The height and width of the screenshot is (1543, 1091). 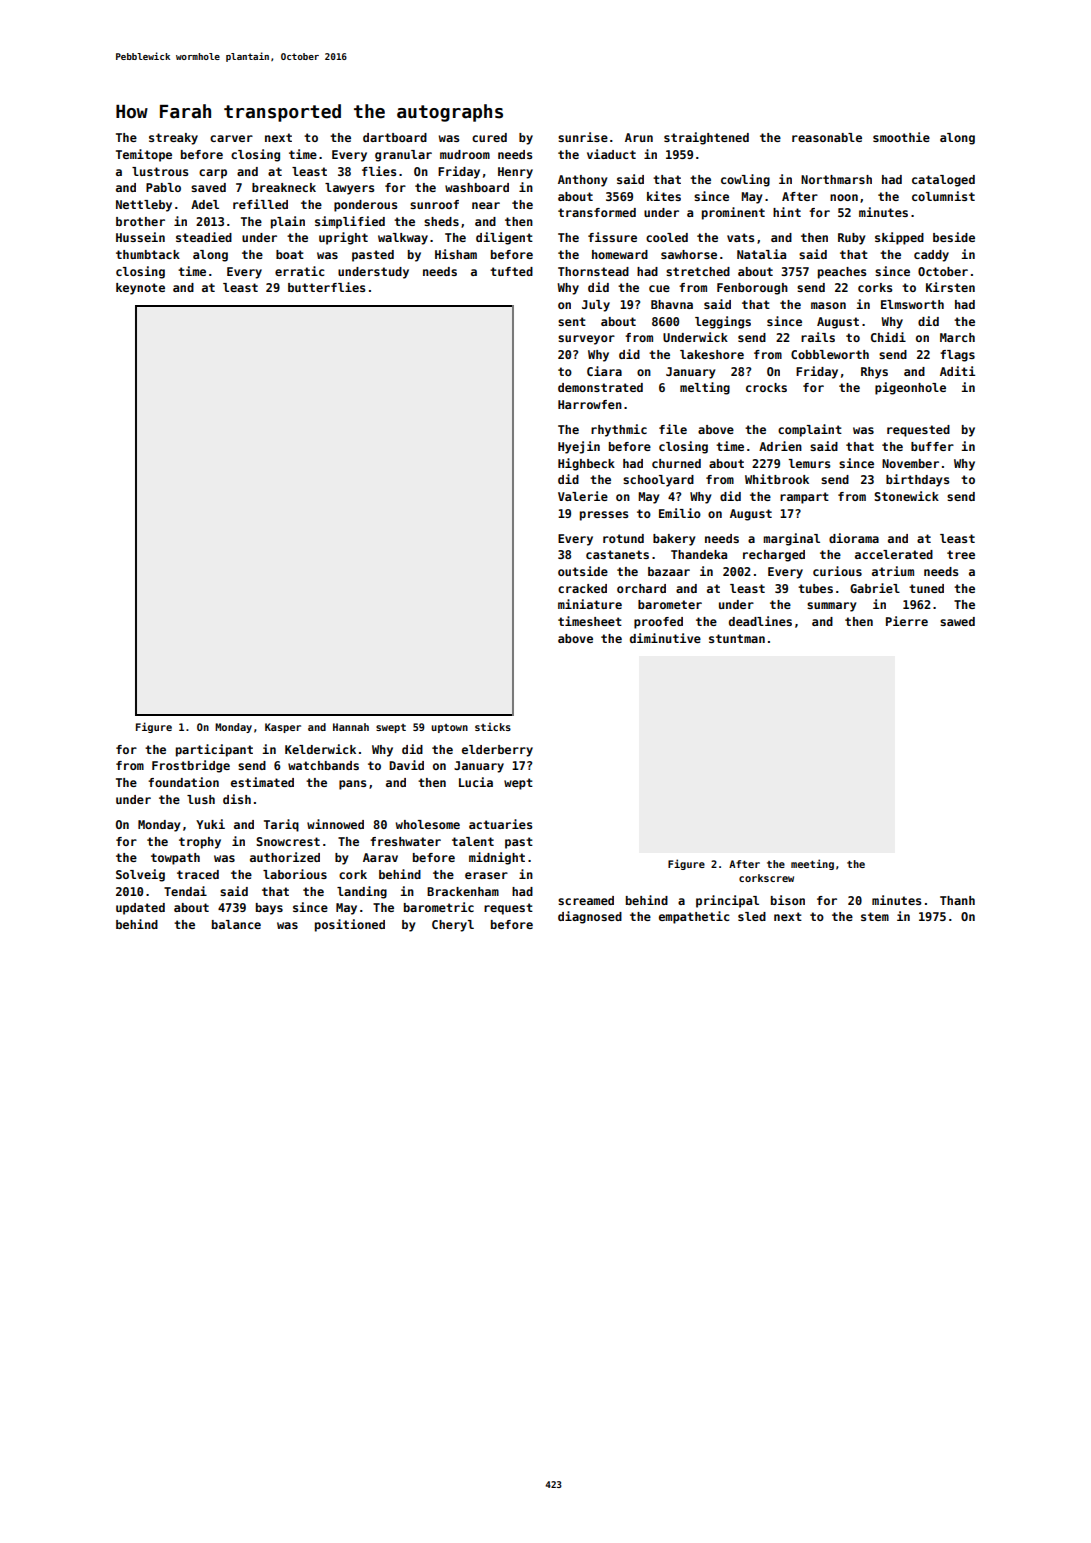 What do you see at coordinates (894, 554) in the screenshot?
I see `accelerated` at bounding box center [894, 554].
